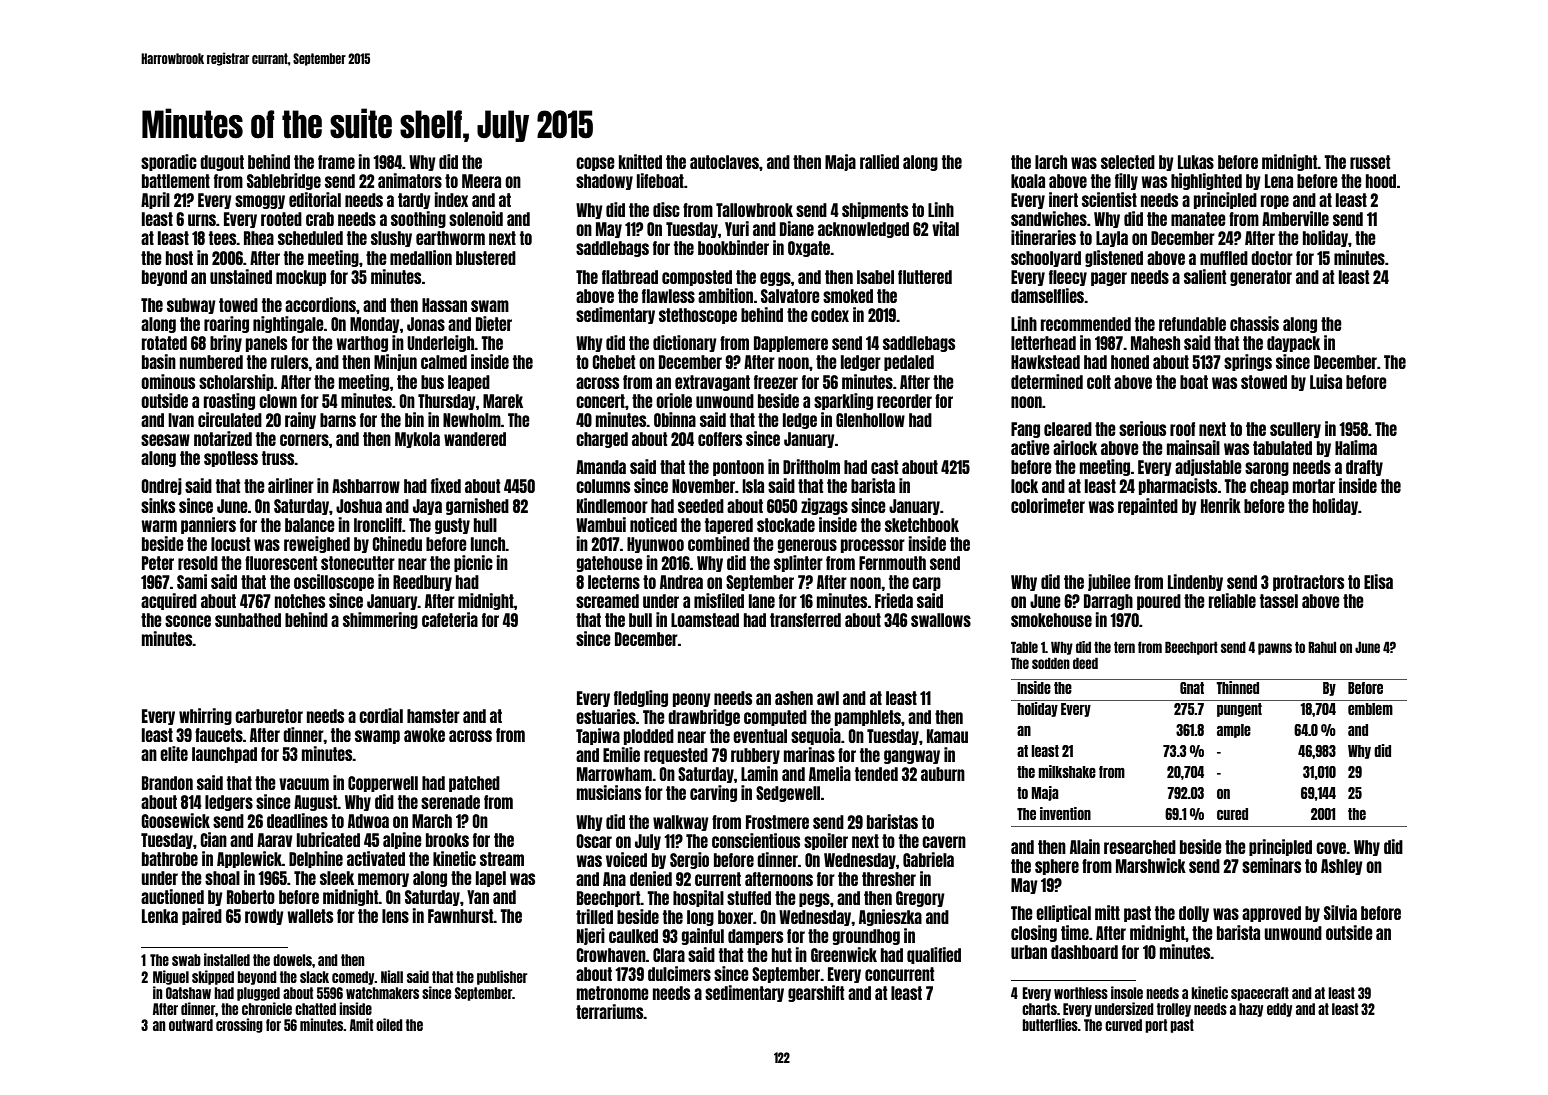  I want to click on basin, so click(159, 361).
